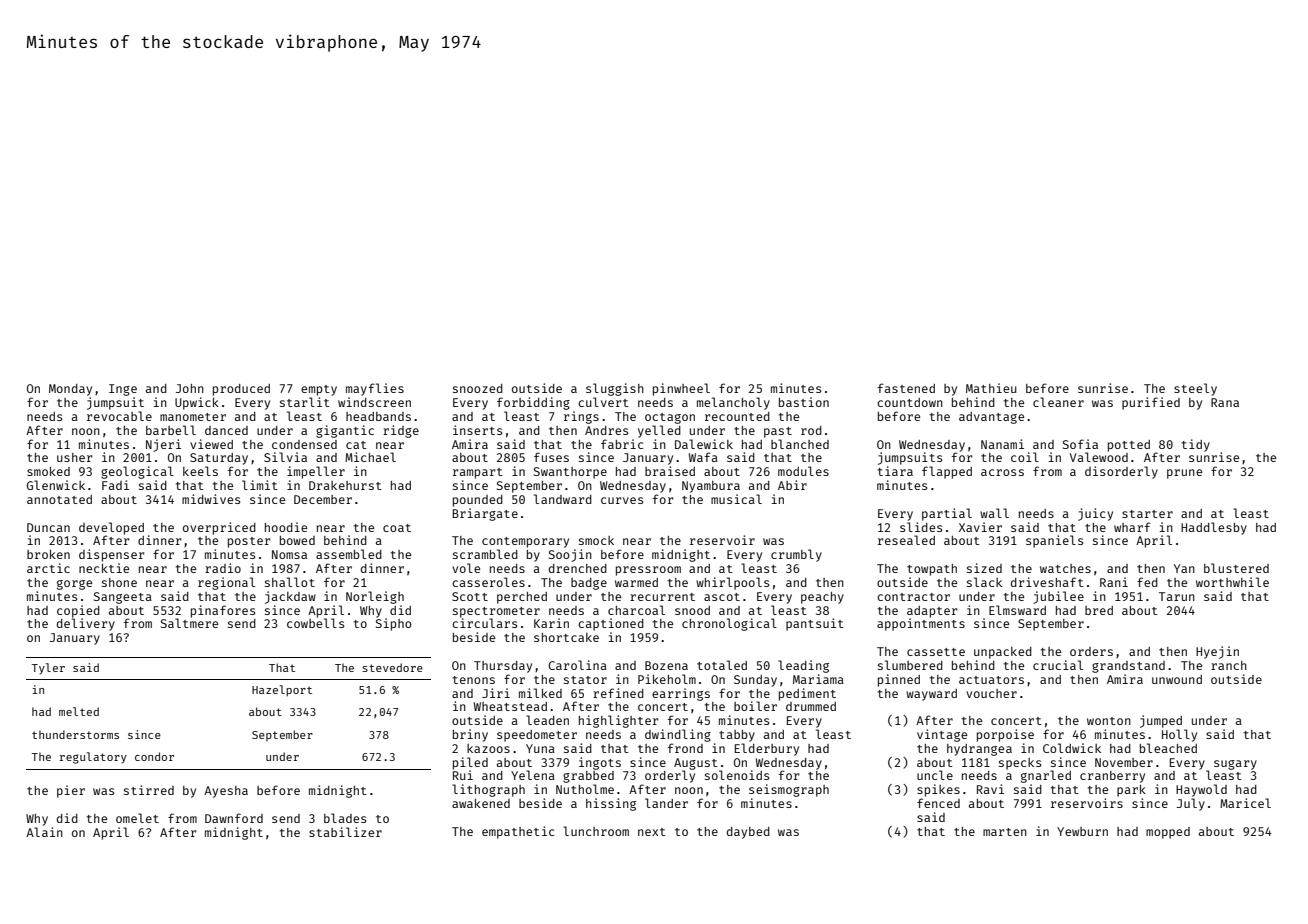  What do you see at coordinates (611, 804) in the screenshot?
I see `hissing` at bounding box center [611, 804].
